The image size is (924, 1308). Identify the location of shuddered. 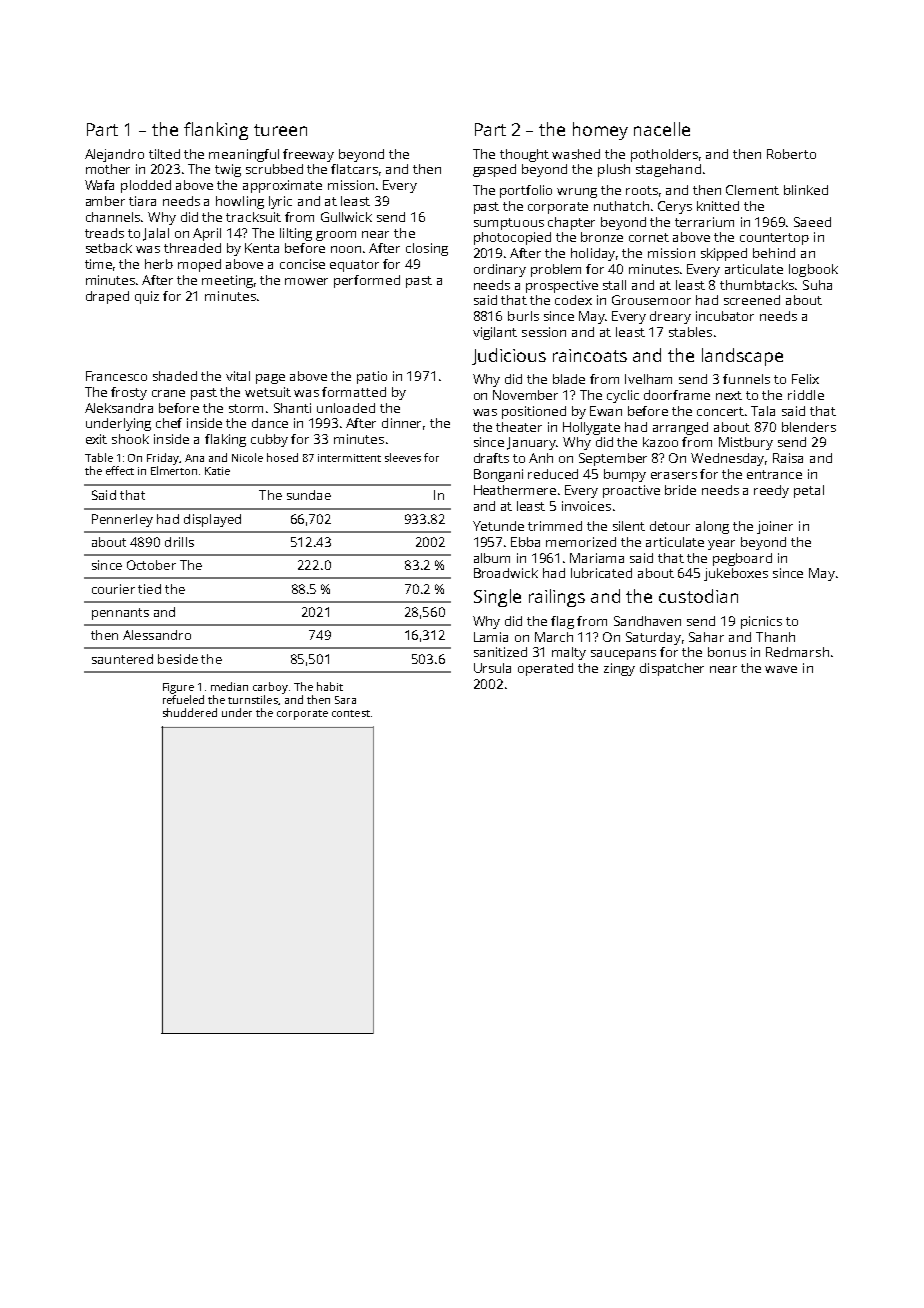
(190, 712).
